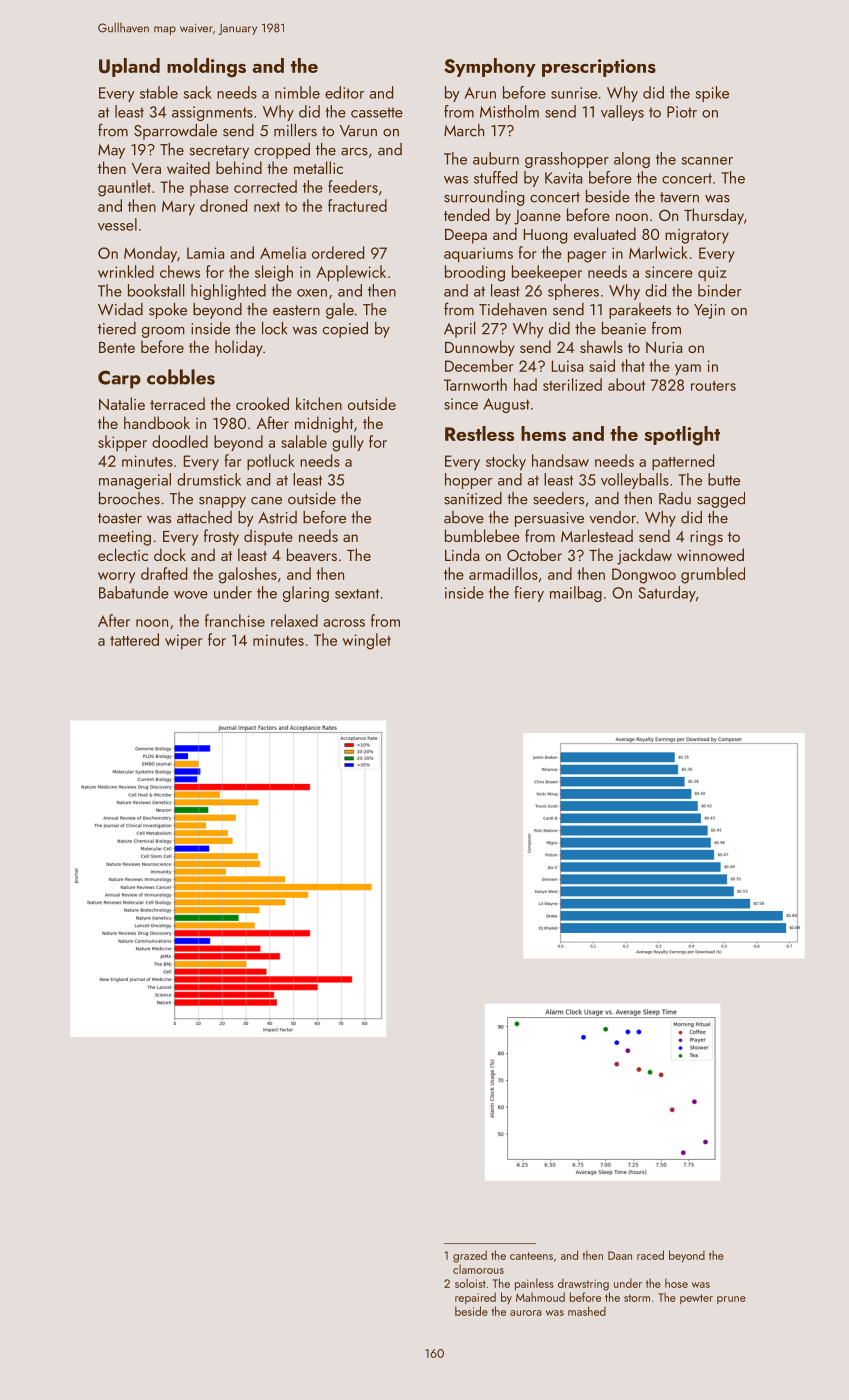 Image resolution: width=849 pixels, height=1400 pixels. Describe the element at coordinates (475, 384) in the image. I see `Tarnworth` at that location.
